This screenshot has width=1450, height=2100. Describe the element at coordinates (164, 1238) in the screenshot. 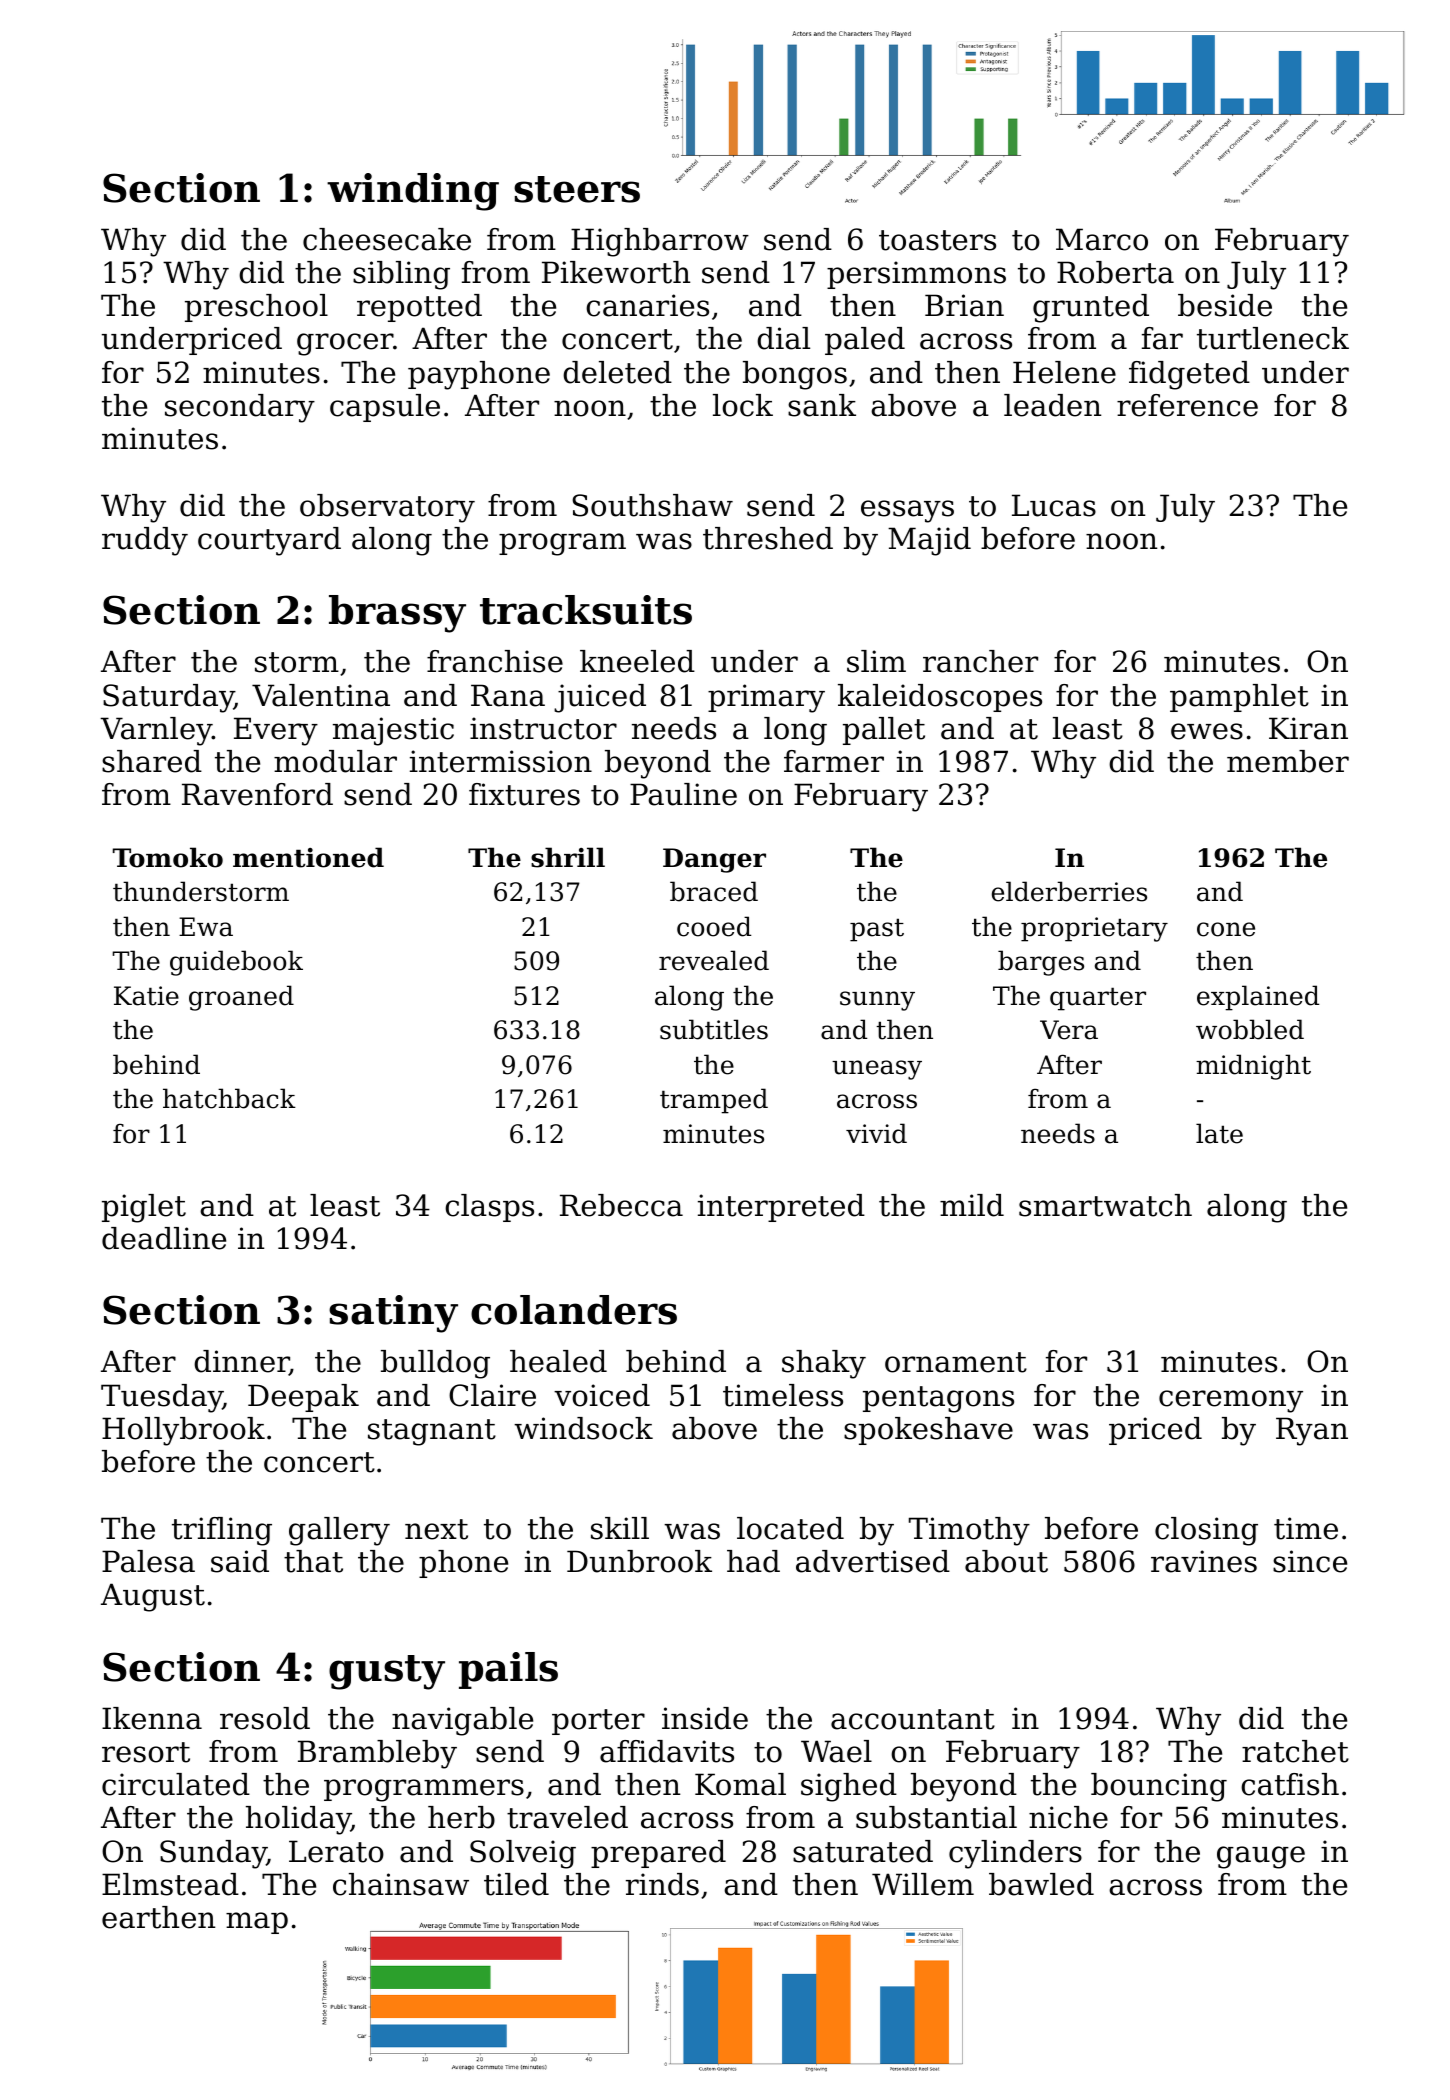

I see `deadline` at that location.
